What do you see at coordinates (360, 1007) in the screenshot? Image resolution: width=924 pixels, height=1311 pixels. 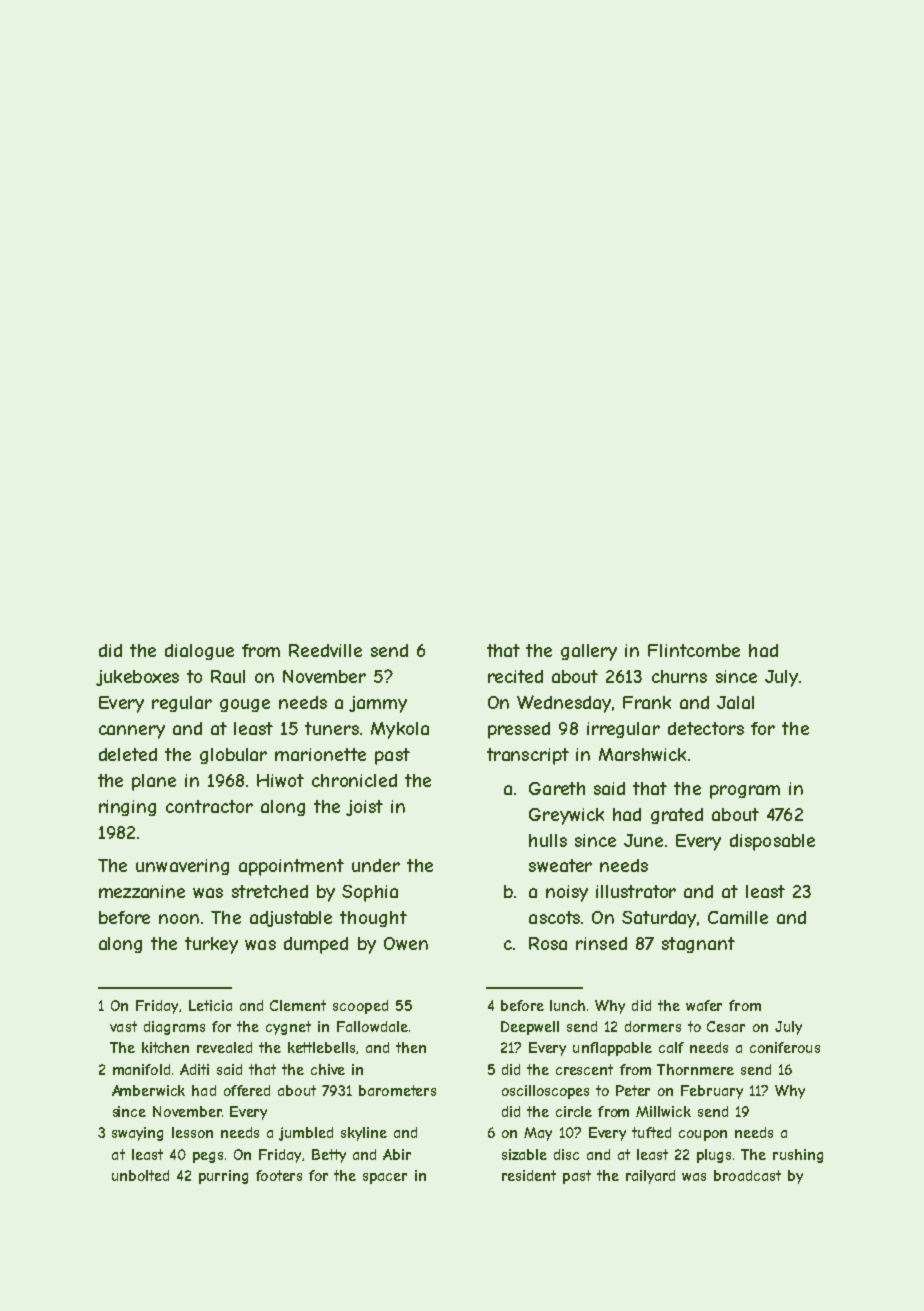 I see `scooped` at bounding box center [360, 1007].
